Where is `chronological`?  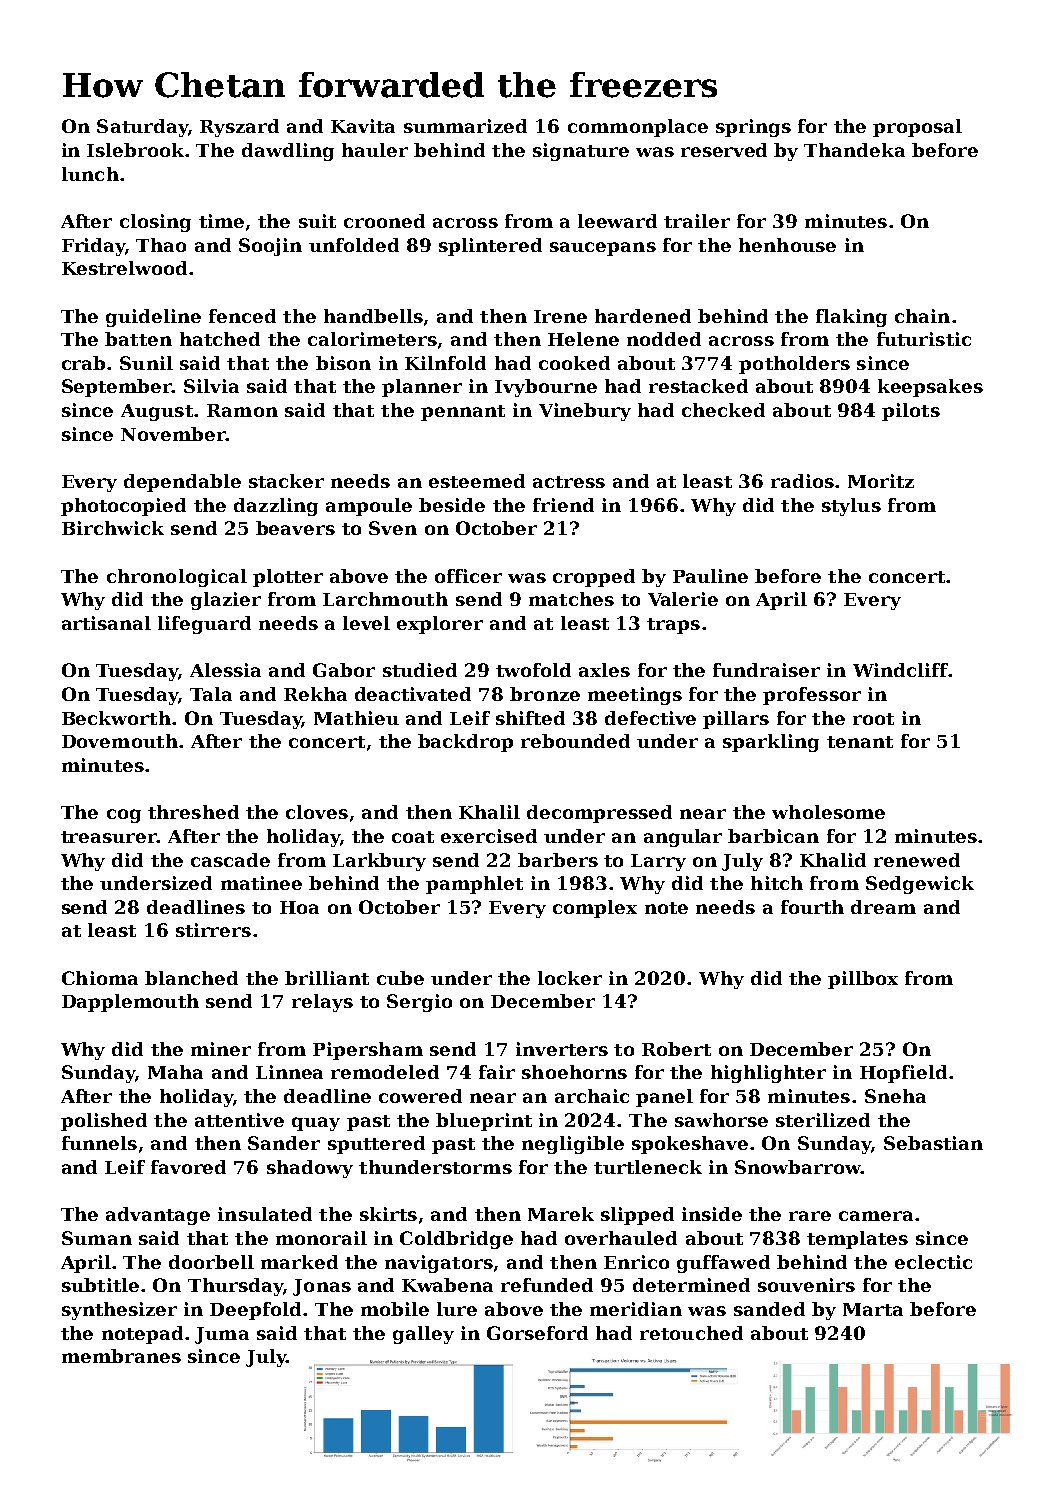 chronological is located at coordinates (177, 578).
